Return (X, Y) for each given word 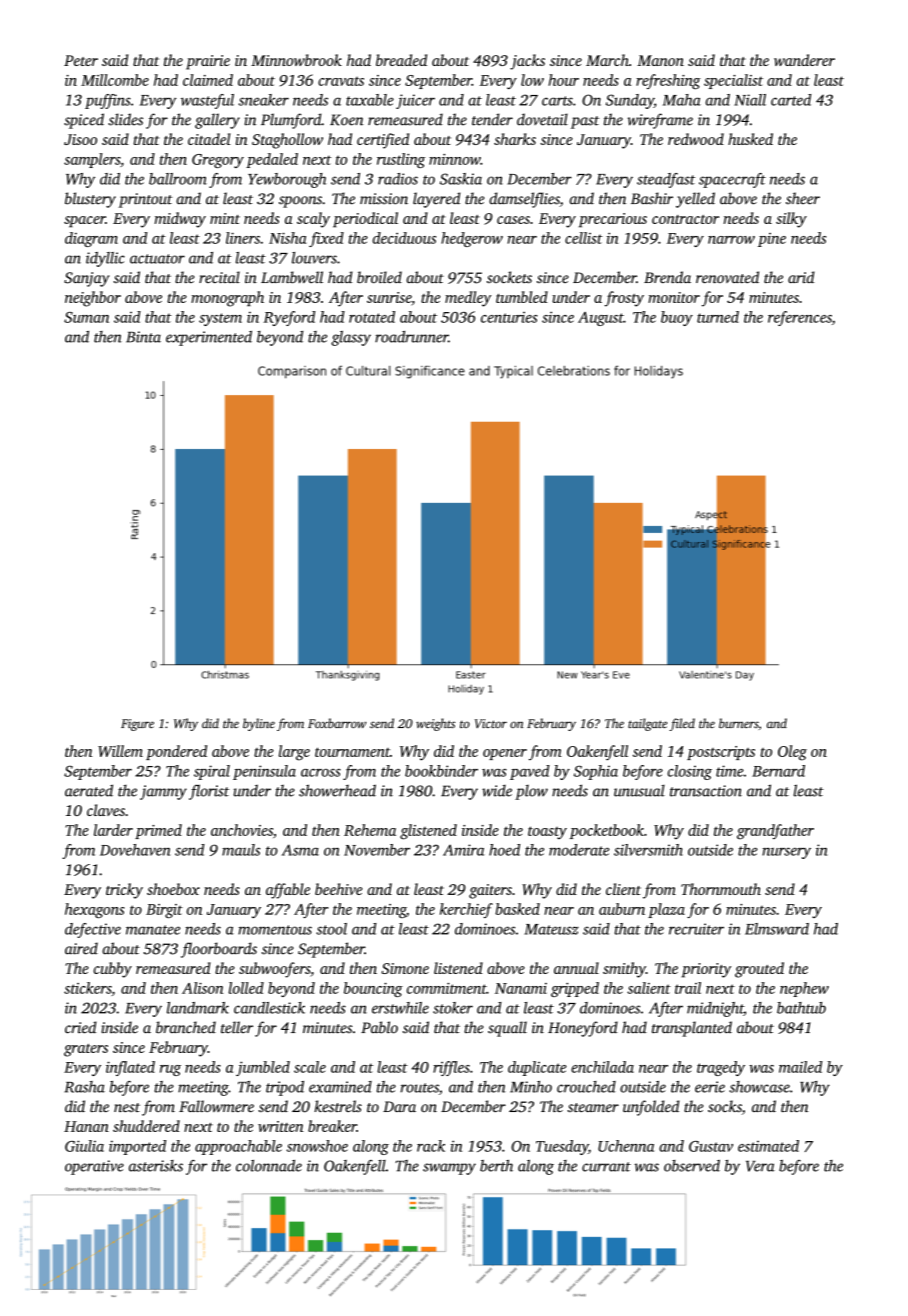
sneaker (263, 100)
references (800, 318)
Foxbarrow (337, 723)
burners (738, 723)
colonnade (269, 1166)
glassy (351, 338)
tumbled (522, 297)
